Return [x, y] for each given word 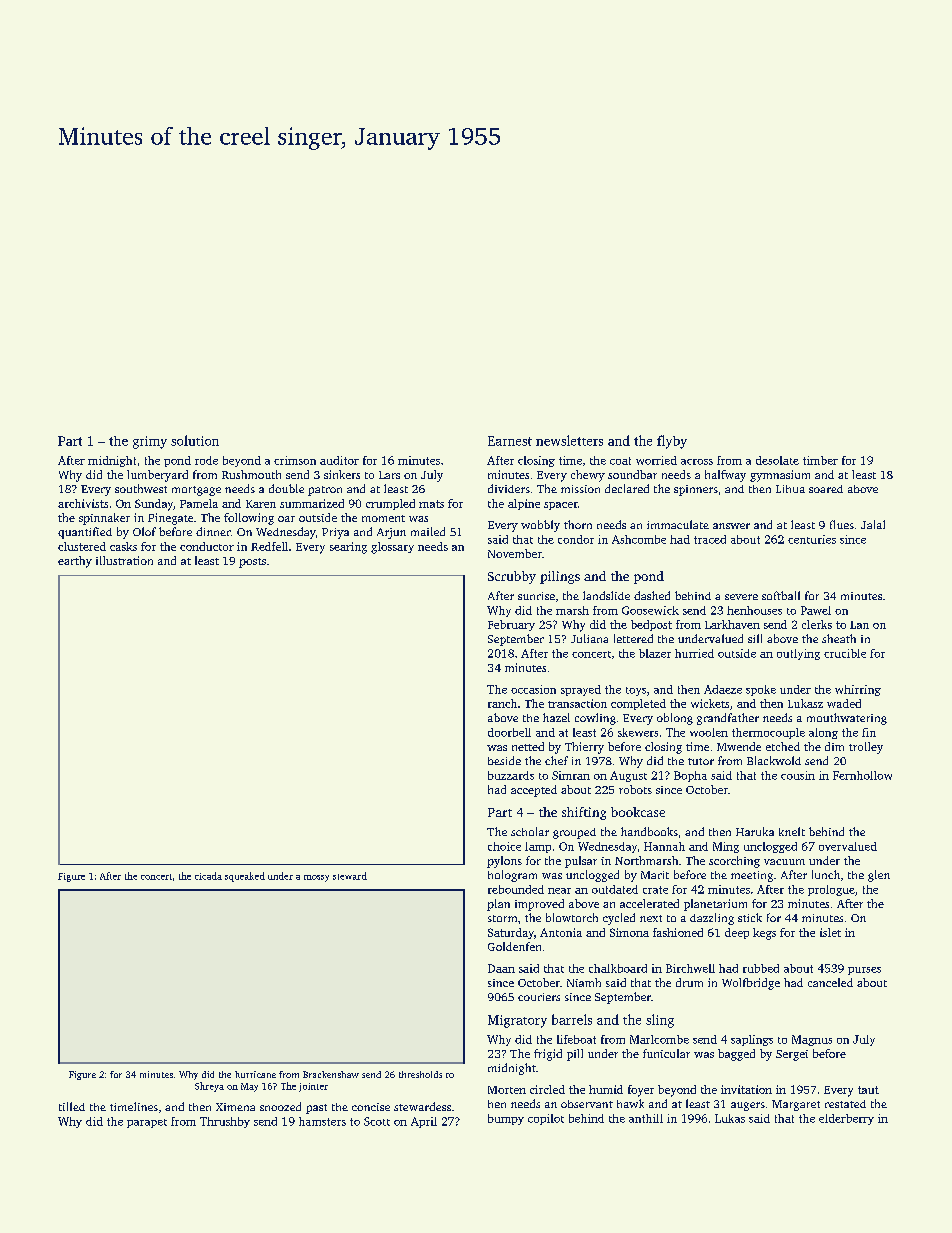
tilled [72, 1106]
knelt [792, 831]
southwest [141, 488]
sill [755, 638]
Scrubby [512, 577]
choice [504, 846]
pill [575, 1055]
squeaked [245, 877]
